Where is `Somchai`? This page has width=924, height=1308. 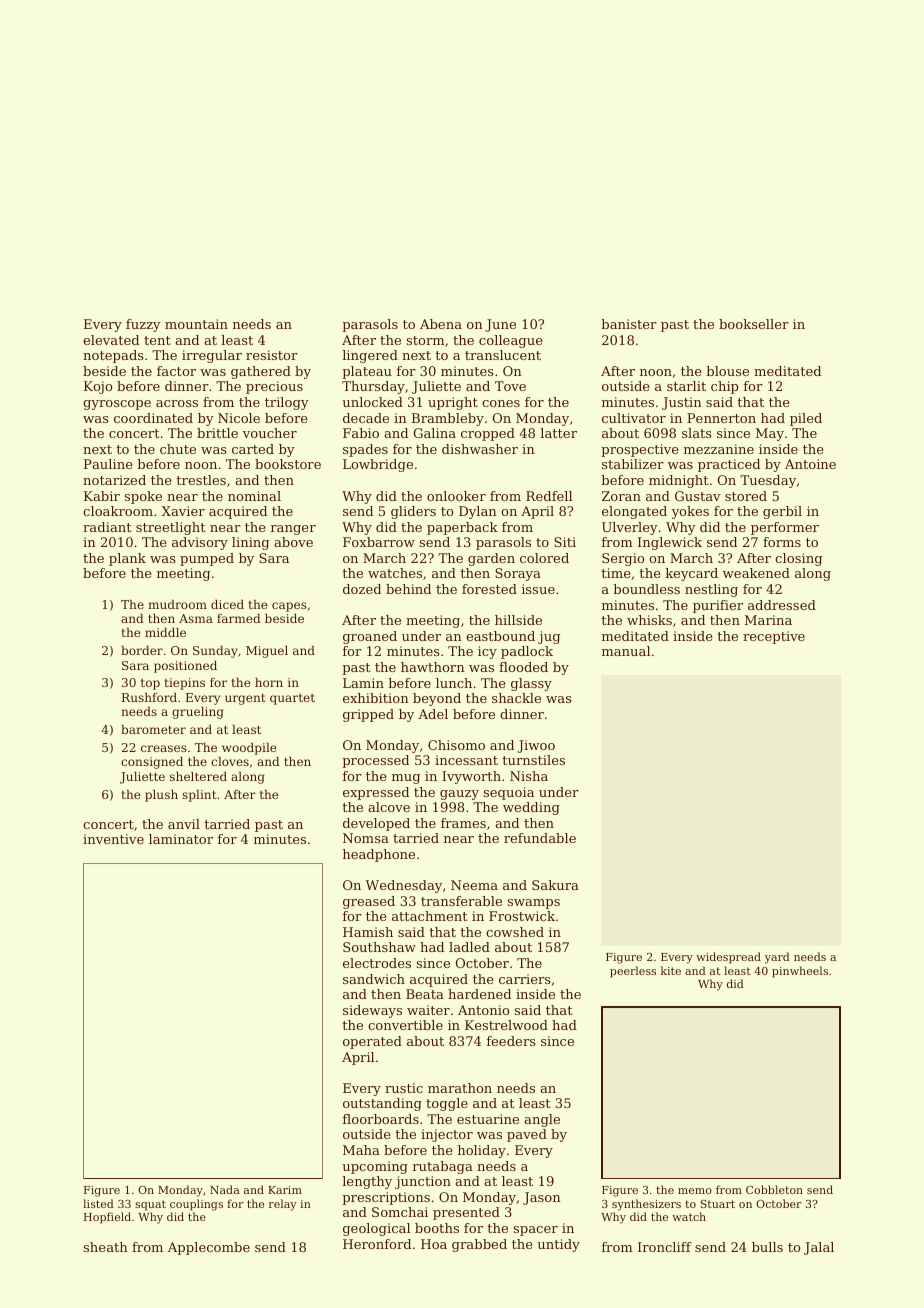
Somchai is located at coordinates (400, 1212).
